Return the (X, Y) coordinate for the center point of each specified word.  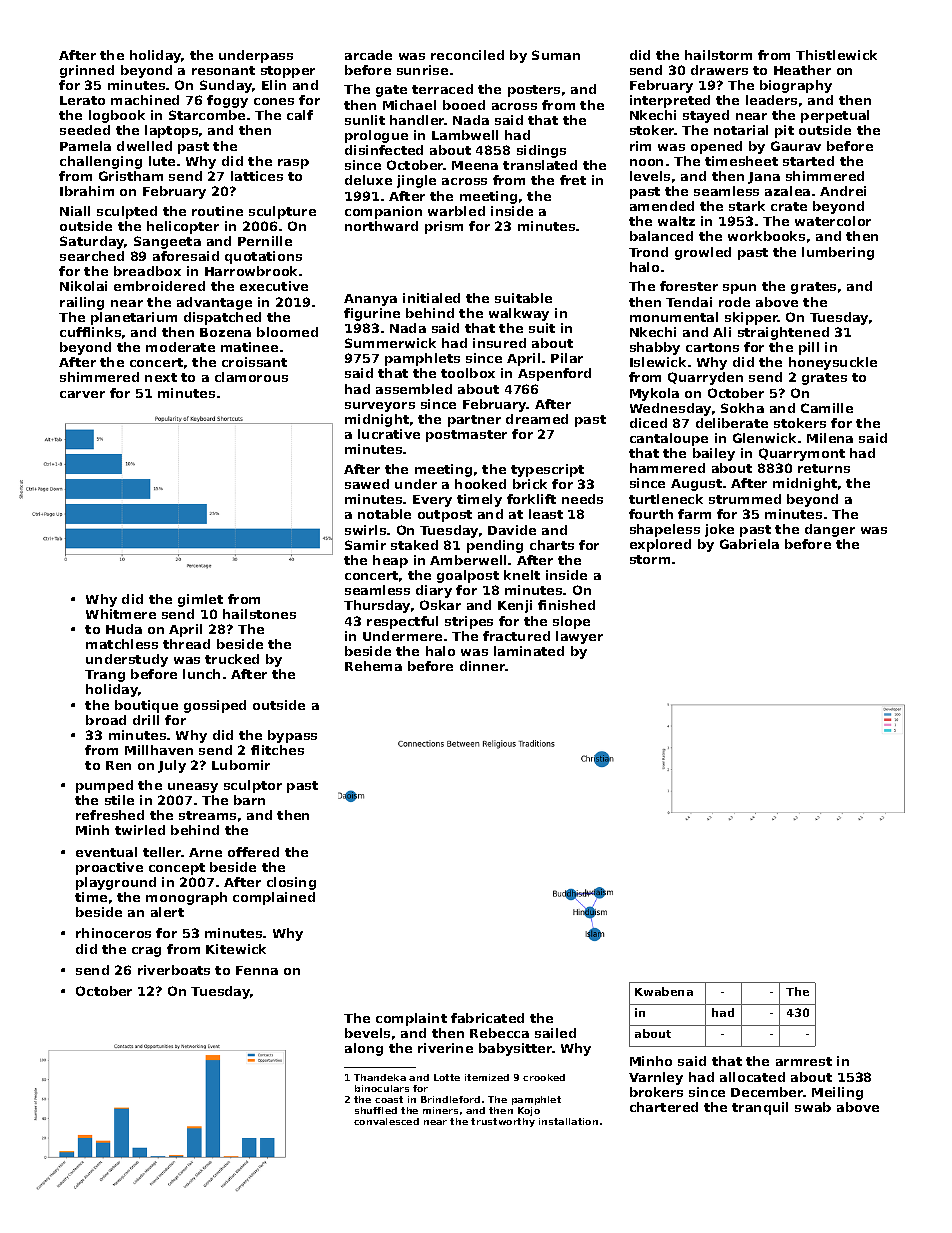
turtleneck (666, 499)
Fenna (257, 970)
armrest (804, 1061)
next (161, 377)
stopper (288, 72)
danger (830, 530)
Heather (802, 70)
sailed (555, 1033)
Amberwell (468, 560)
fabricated (487, 1018)
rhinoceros (113, 933)
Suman (556, 55)
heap (390, 561)
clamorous (251, 377)
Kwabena (664, 991)
